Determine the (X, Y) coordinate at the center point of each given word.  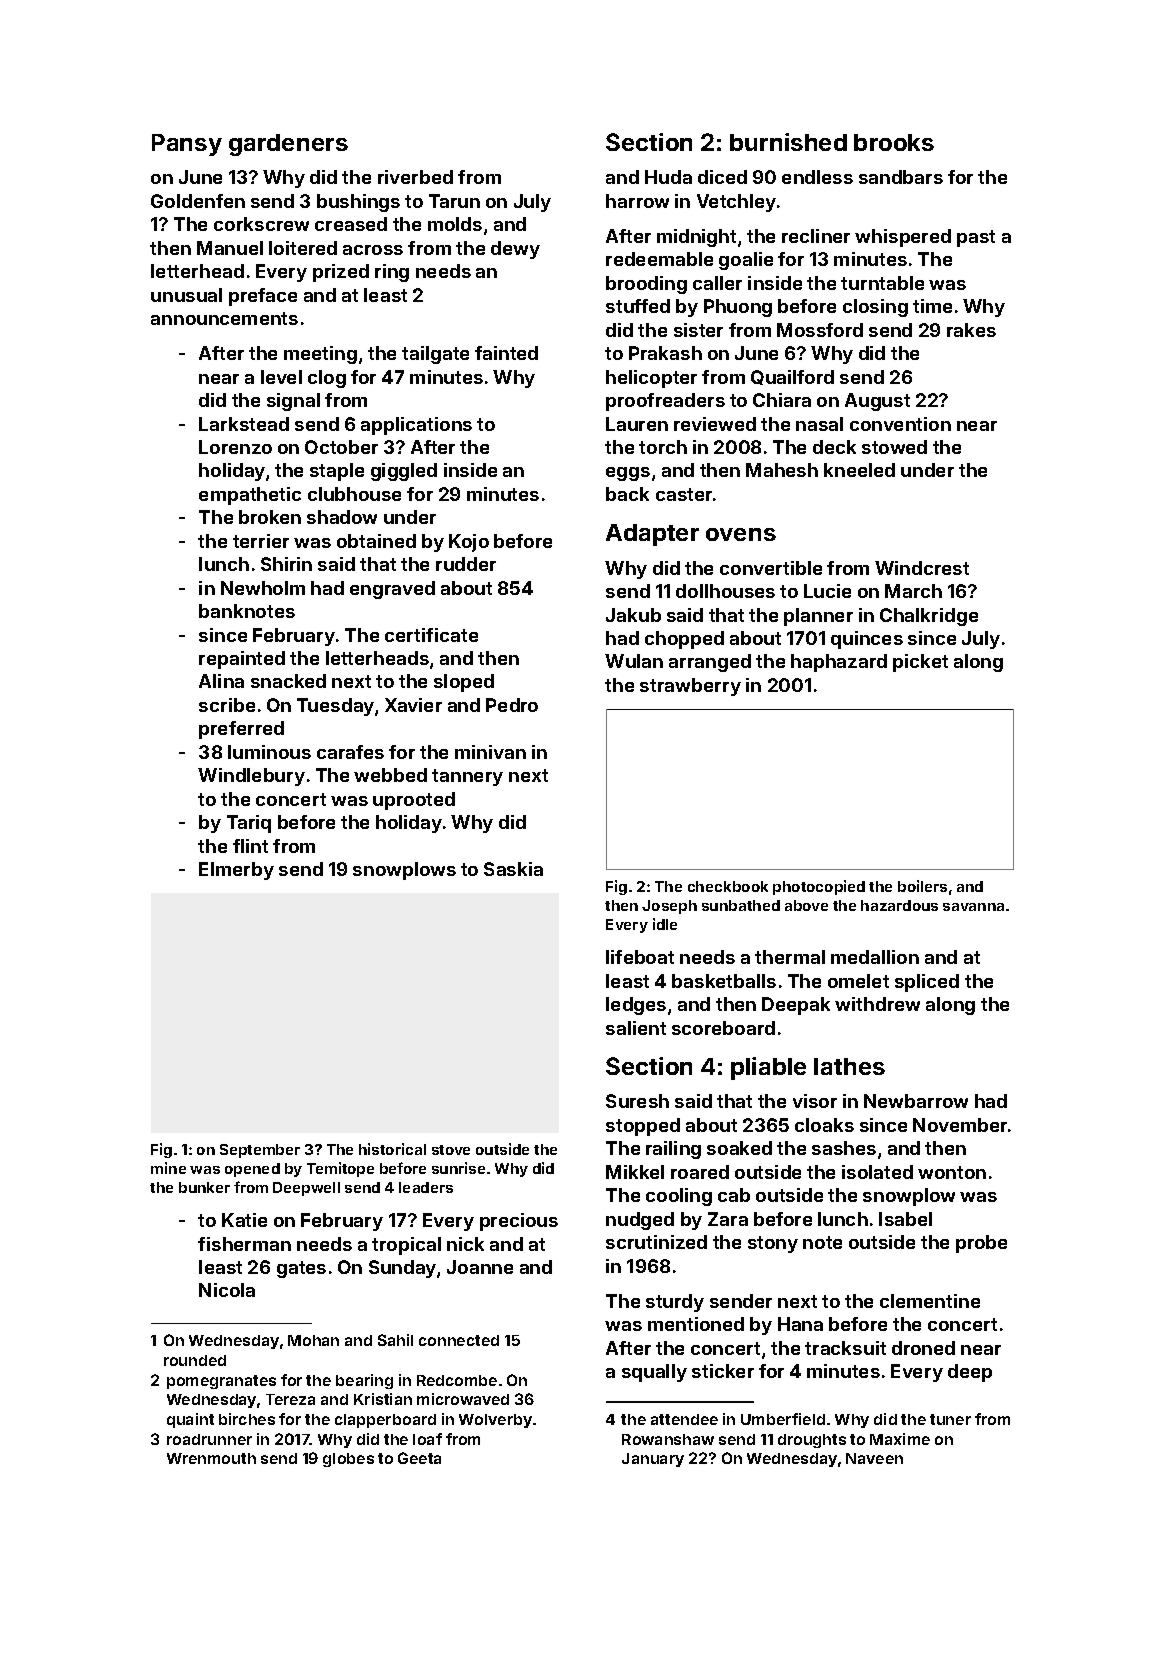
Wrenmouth (211, 1458)
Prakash (665, 353)
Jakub (633, 615)
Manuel (230, 248)
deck (834, 447)
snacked (288, 681)
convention (900, 424)
